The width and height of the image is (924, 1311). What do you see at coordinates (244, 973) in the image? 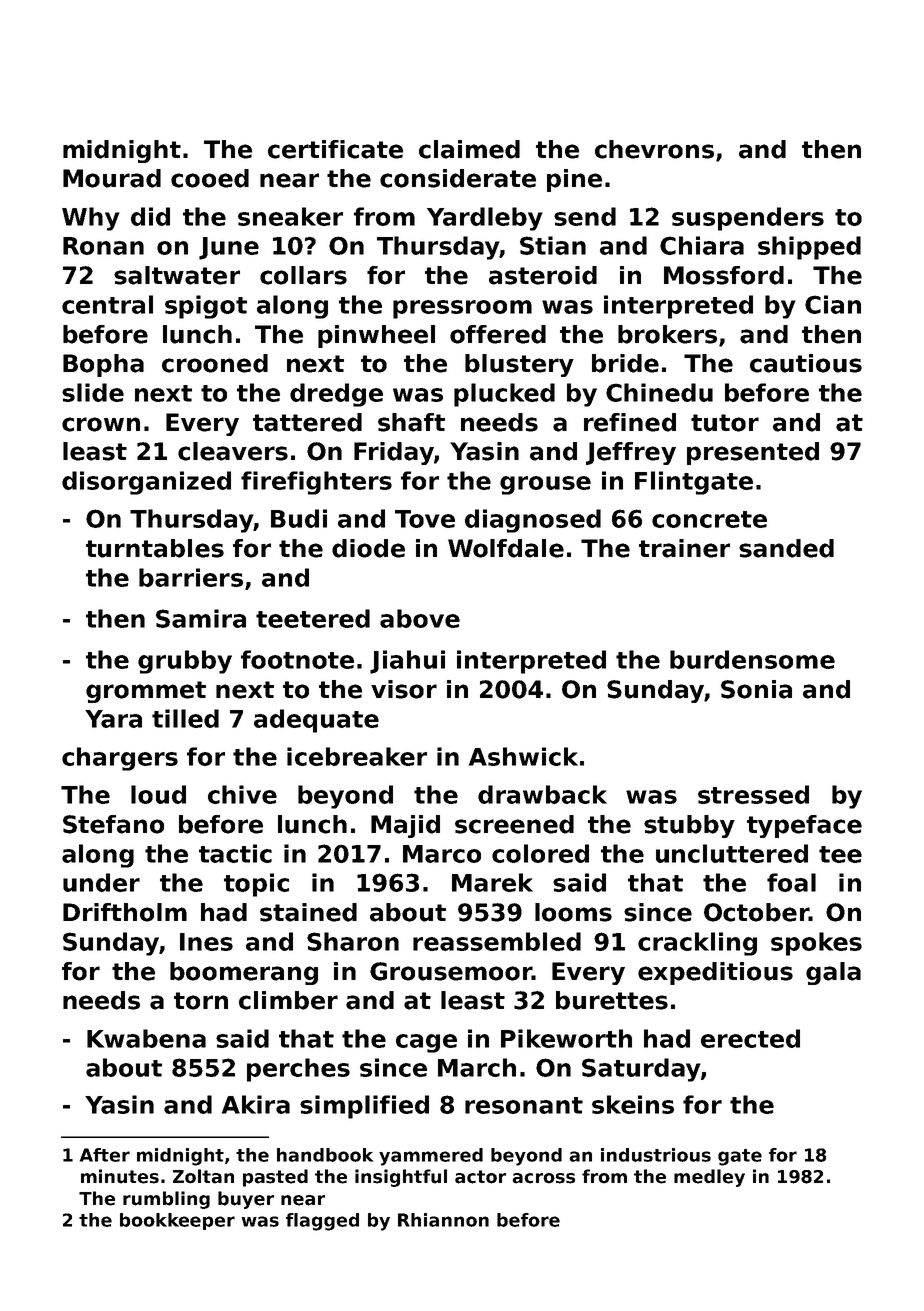
I see `boomerang` at bounding box center [244, 973].
